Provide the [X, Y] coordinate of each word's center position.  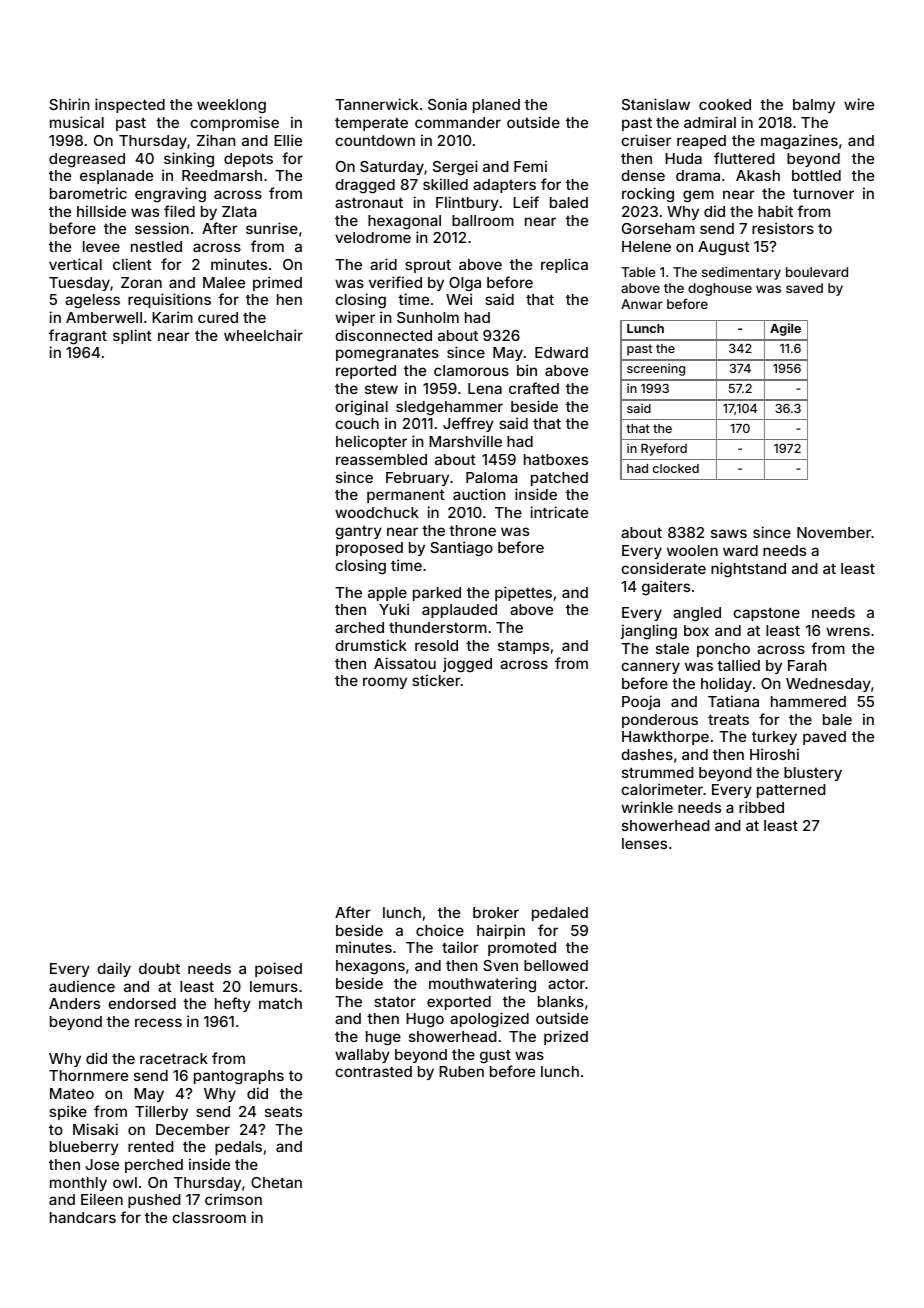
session [162, 228]
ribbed [761, 807]
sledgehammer [449, 408]
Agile [785, 329]
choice [440, 930]
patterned [791, 791]
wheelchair [263, 335]
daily [114, 969]
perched [154, 1166]
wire [859, 104]
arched [359, 627]
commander [458, 122]
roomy [385, 683]
